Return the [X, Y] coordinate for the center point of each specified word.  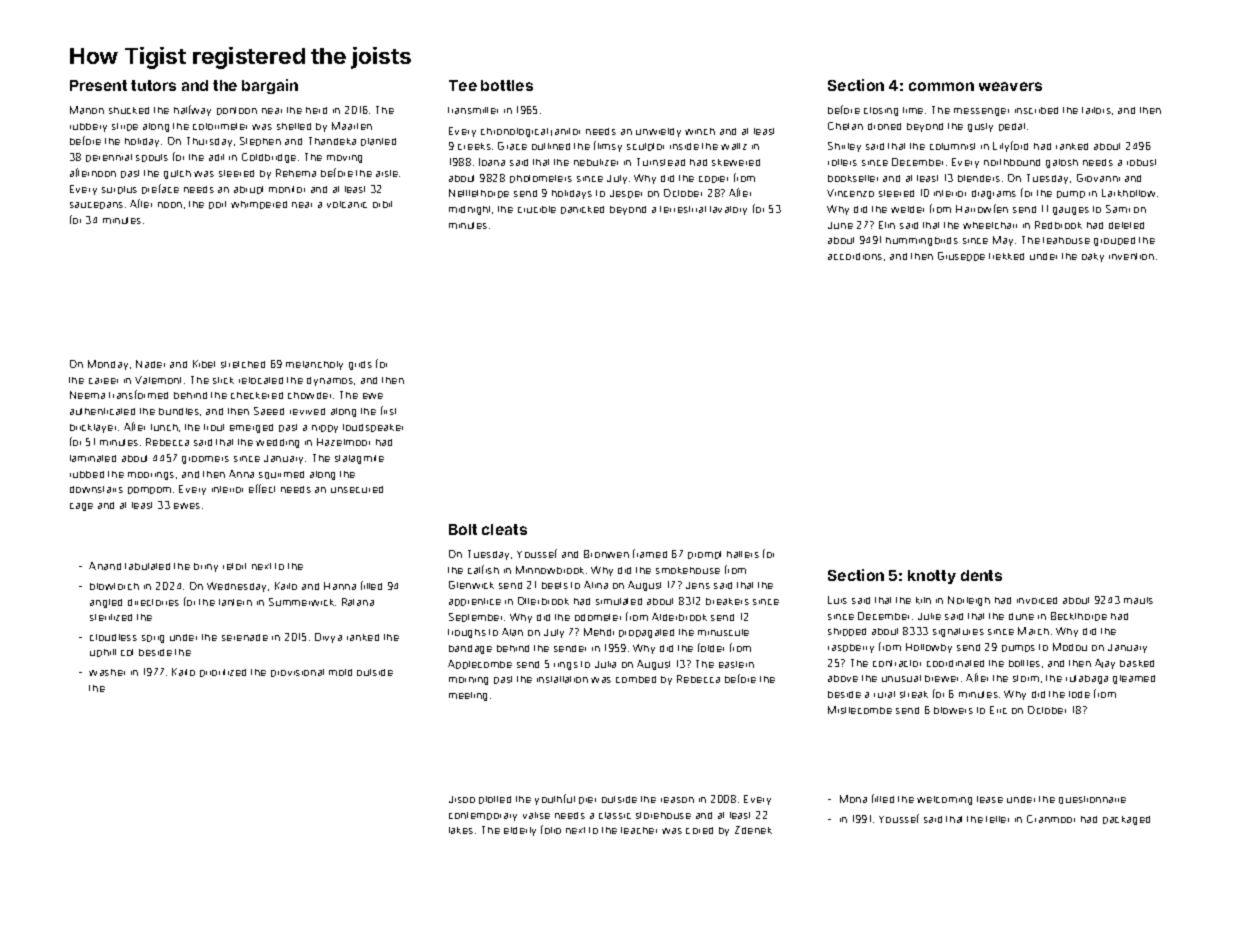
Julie [929, 616]
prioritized [223, 673]
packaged [1126, 820]
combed [636, 679]
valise [536, 815]
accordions [855, 256]
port [217, 205]
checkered [257, 395]
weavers [1010, 86]
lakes [461, 830]
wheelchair [990, 225]
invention [1131, 256]
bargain [270, 86]
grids [360, 365]
